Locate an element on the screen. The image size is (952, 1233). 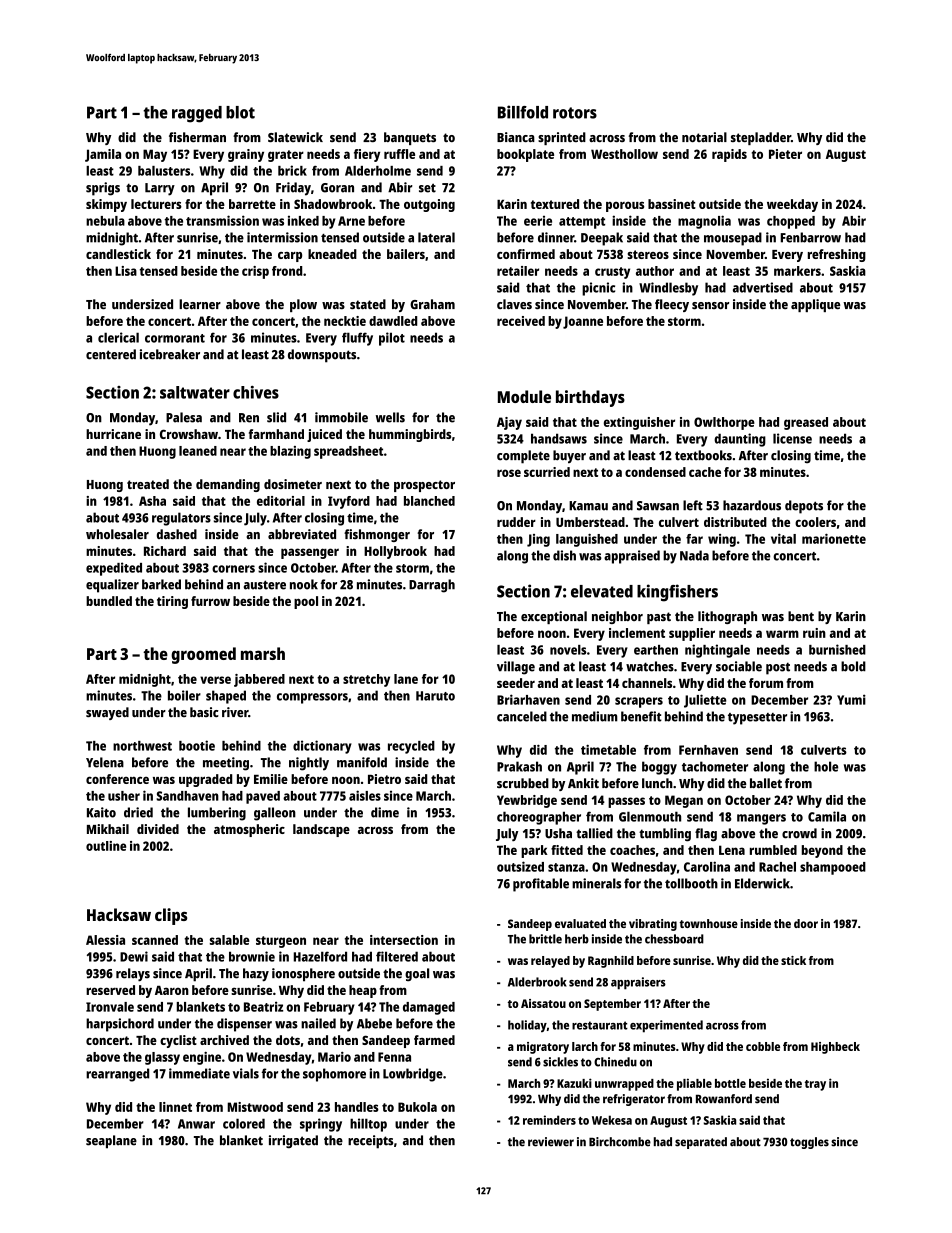
goal is located at coordinates (417, 975).
